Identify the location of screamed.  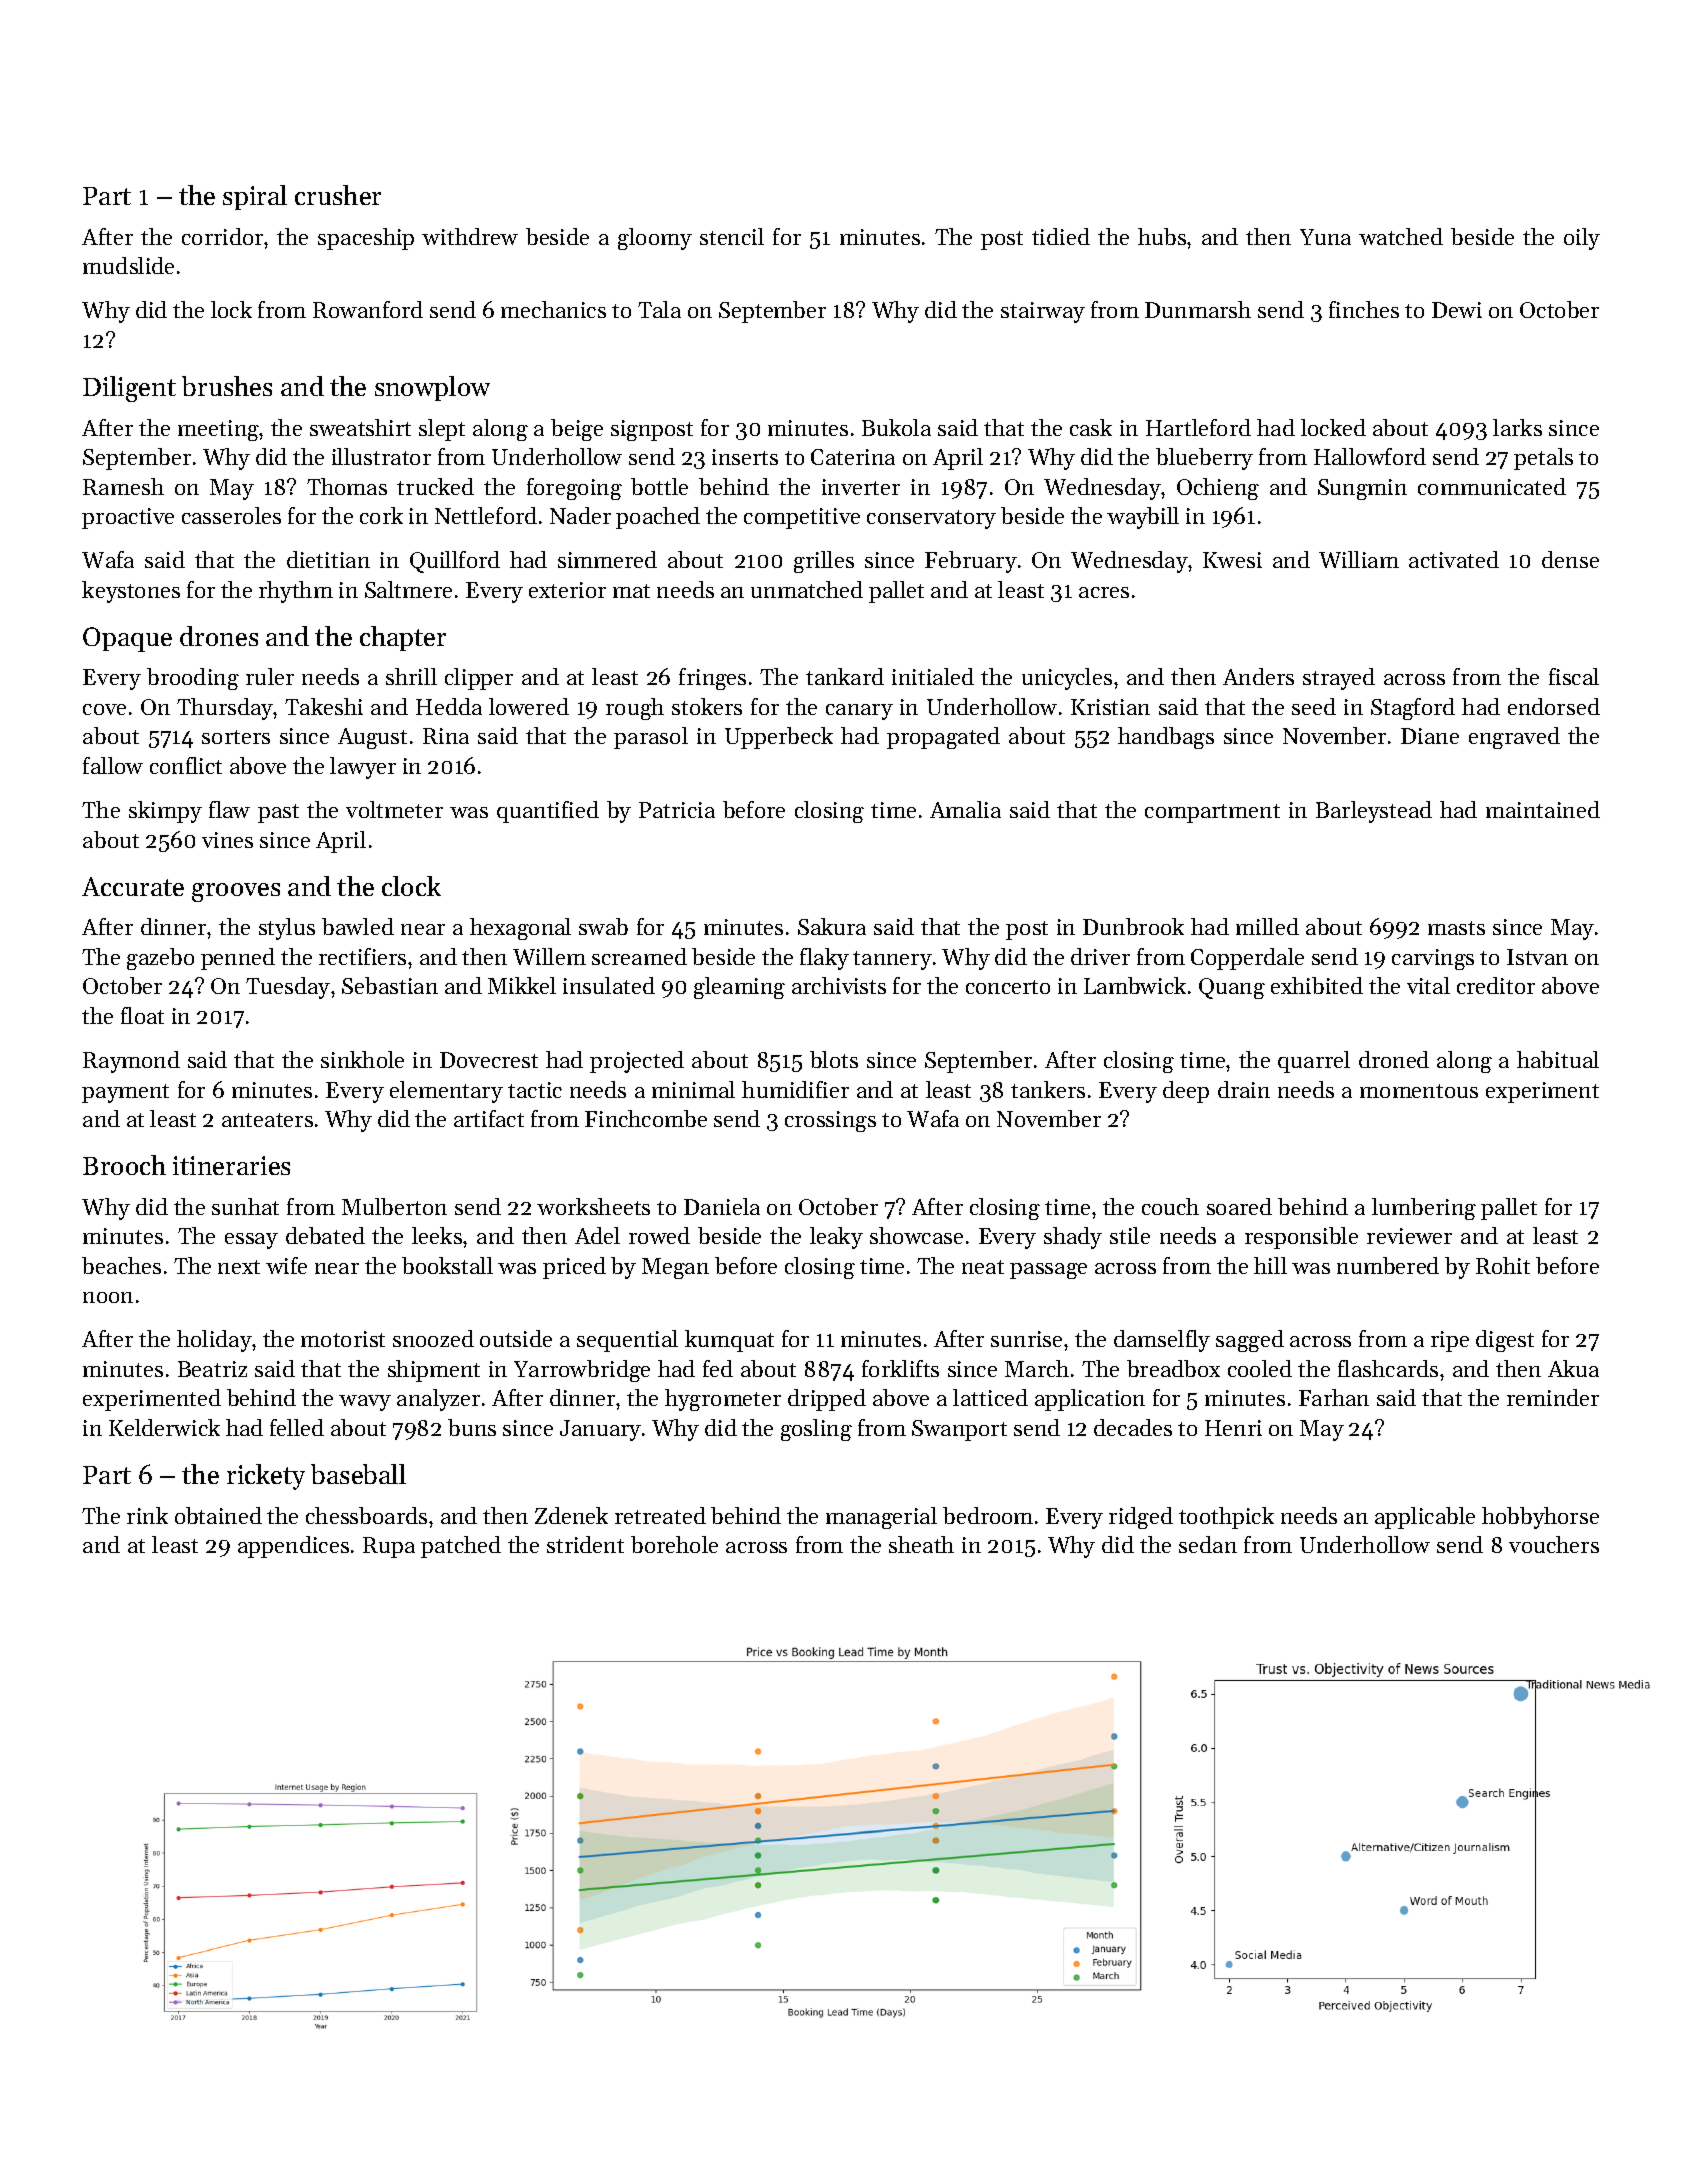
(639, 956).
